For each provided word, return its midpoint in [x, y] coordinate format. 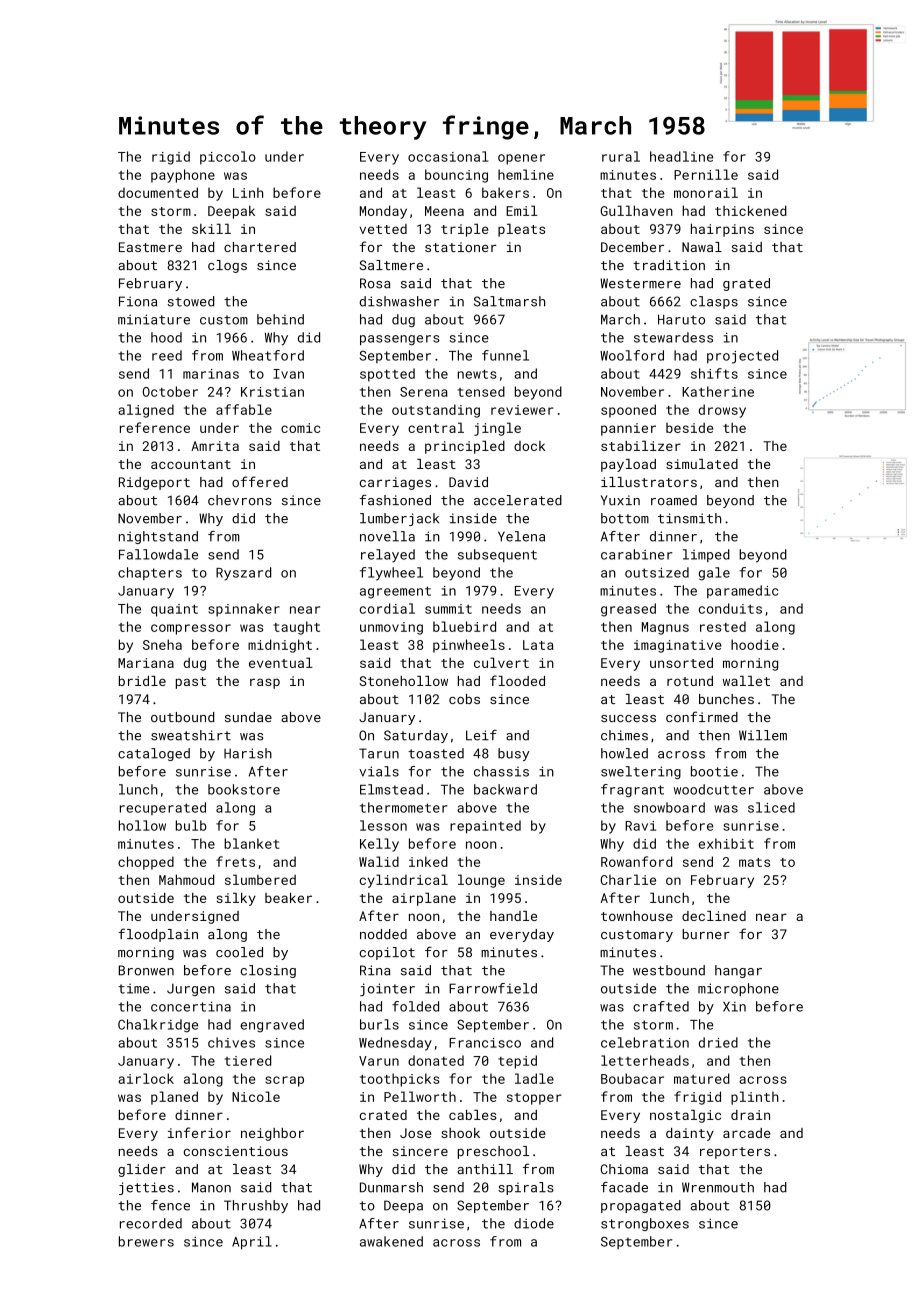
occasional [448, 156]
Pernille [706, 174]
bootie [714, 771]
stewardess [673, 337]
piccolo [228, 158]
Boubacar [632, 1078]
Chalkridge [158, 1026]
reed [167, 355]
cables [472, 1114]
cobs [464, 699]
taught [296, 628]
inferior [199, 1132]
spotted [387, 375]
